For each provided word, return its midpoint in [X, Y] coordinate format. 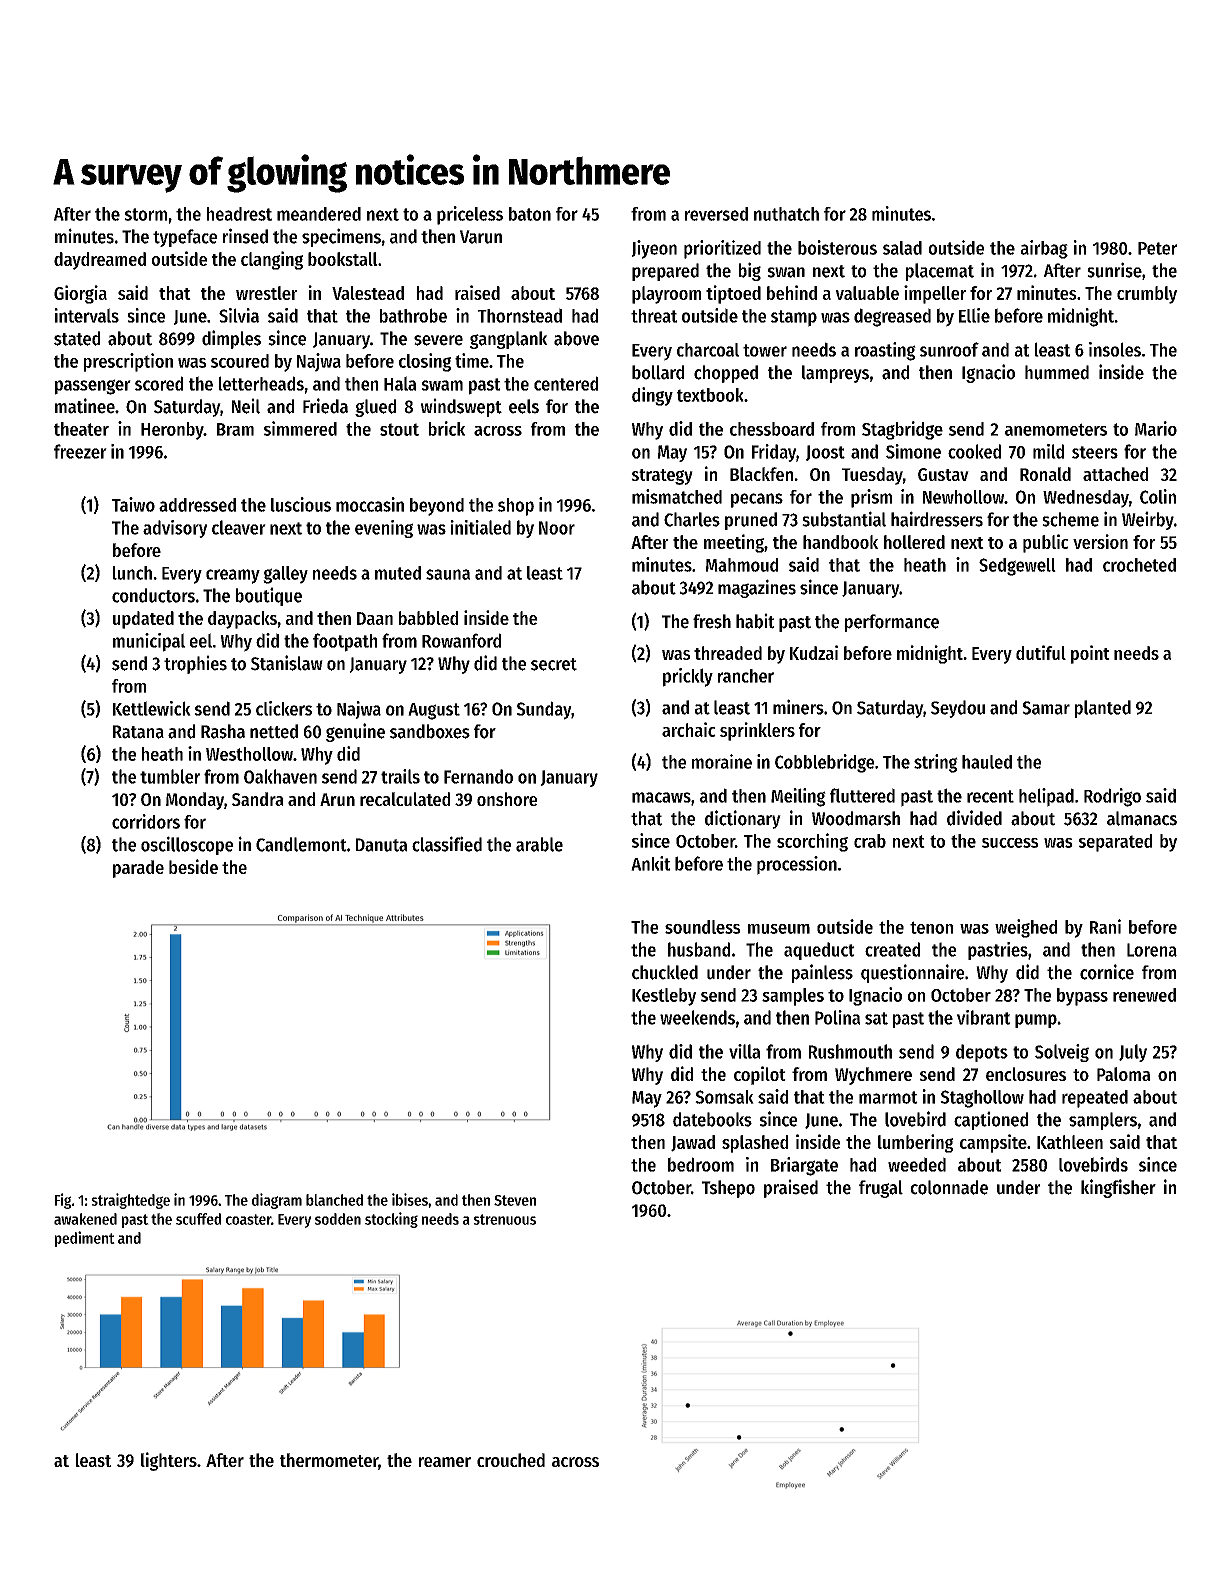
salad [902, 248]
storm [145, 214]
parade [138, 869]
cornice [1107, 972]
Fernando [478, 776]
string [936, 763]
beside [193, 866]
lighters [169, 1461]
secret [554, 664]
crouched [511, 1460]
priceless [470, 215]
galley [285, 575]
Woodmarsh [856, 818]
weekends [697, 1017]
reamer [445, 1462]
